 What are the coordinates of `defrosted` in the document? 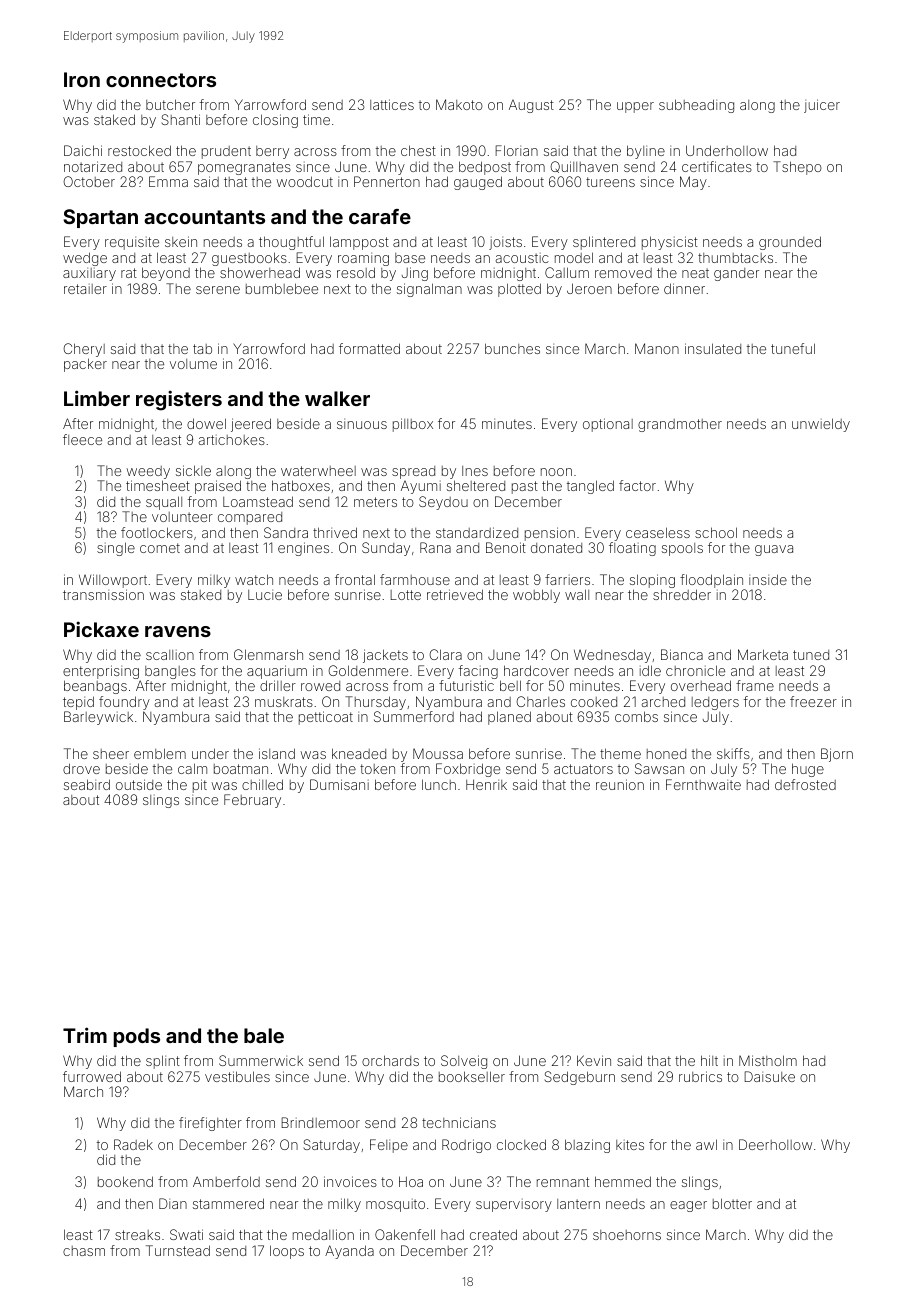 It's located at (805, 784).
